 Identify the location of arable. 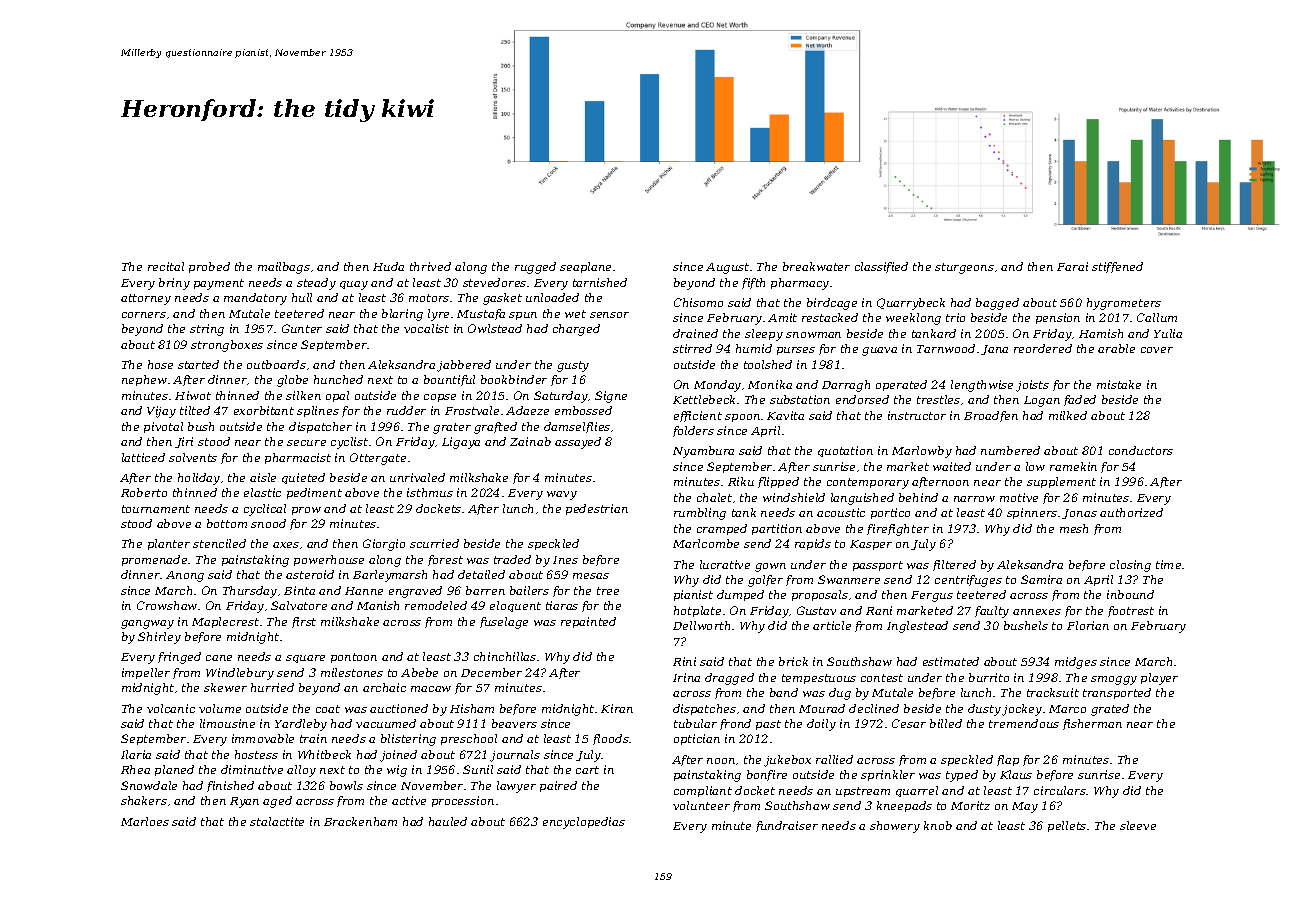
(1116, 348).
